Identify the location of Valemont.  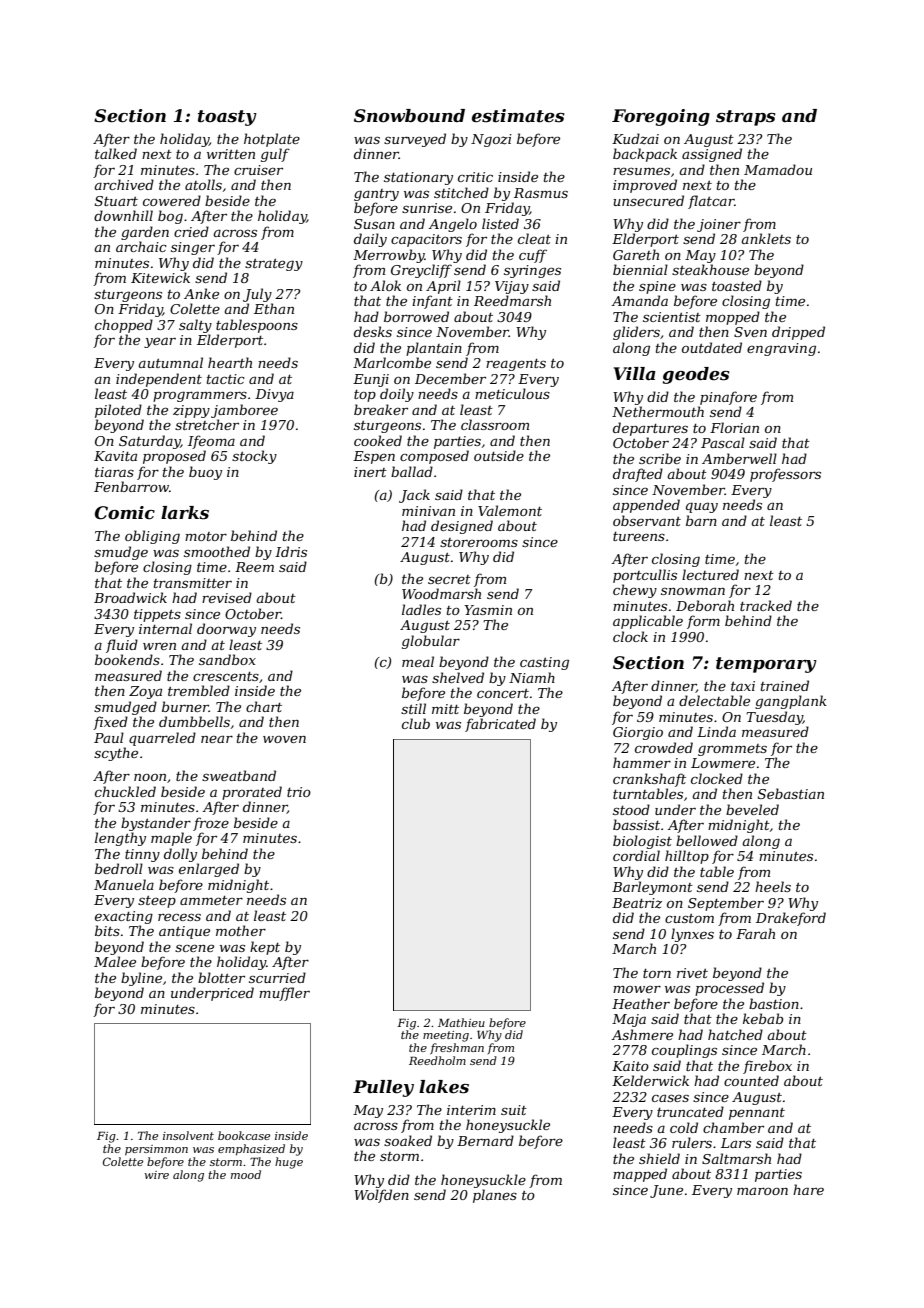
(510, 510).
